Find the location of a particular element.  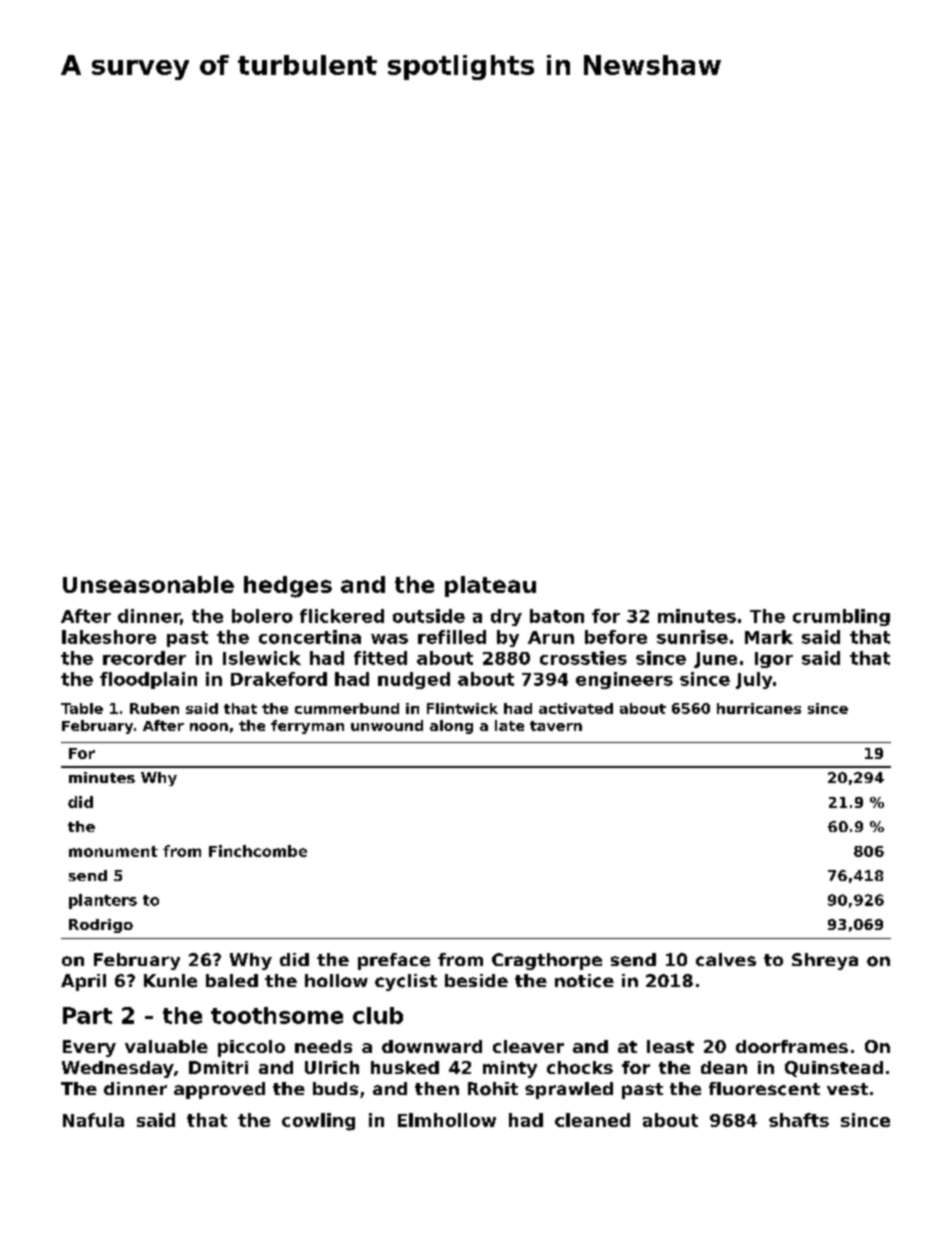

cummerbund is located at coordinates (347, 708).
